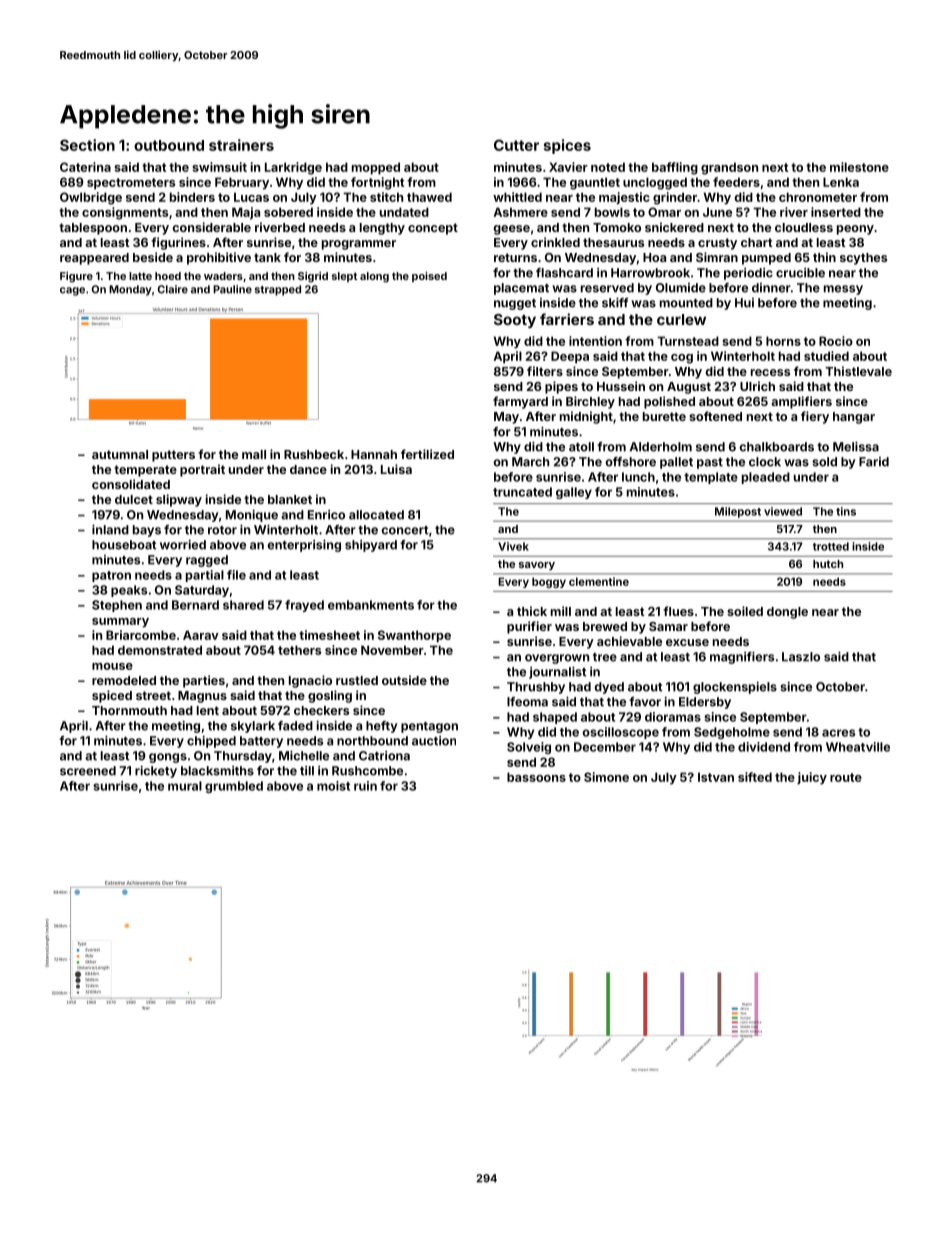  Describe the element at coordinates (376, 515) in the image. I see `allocated` at that location.
